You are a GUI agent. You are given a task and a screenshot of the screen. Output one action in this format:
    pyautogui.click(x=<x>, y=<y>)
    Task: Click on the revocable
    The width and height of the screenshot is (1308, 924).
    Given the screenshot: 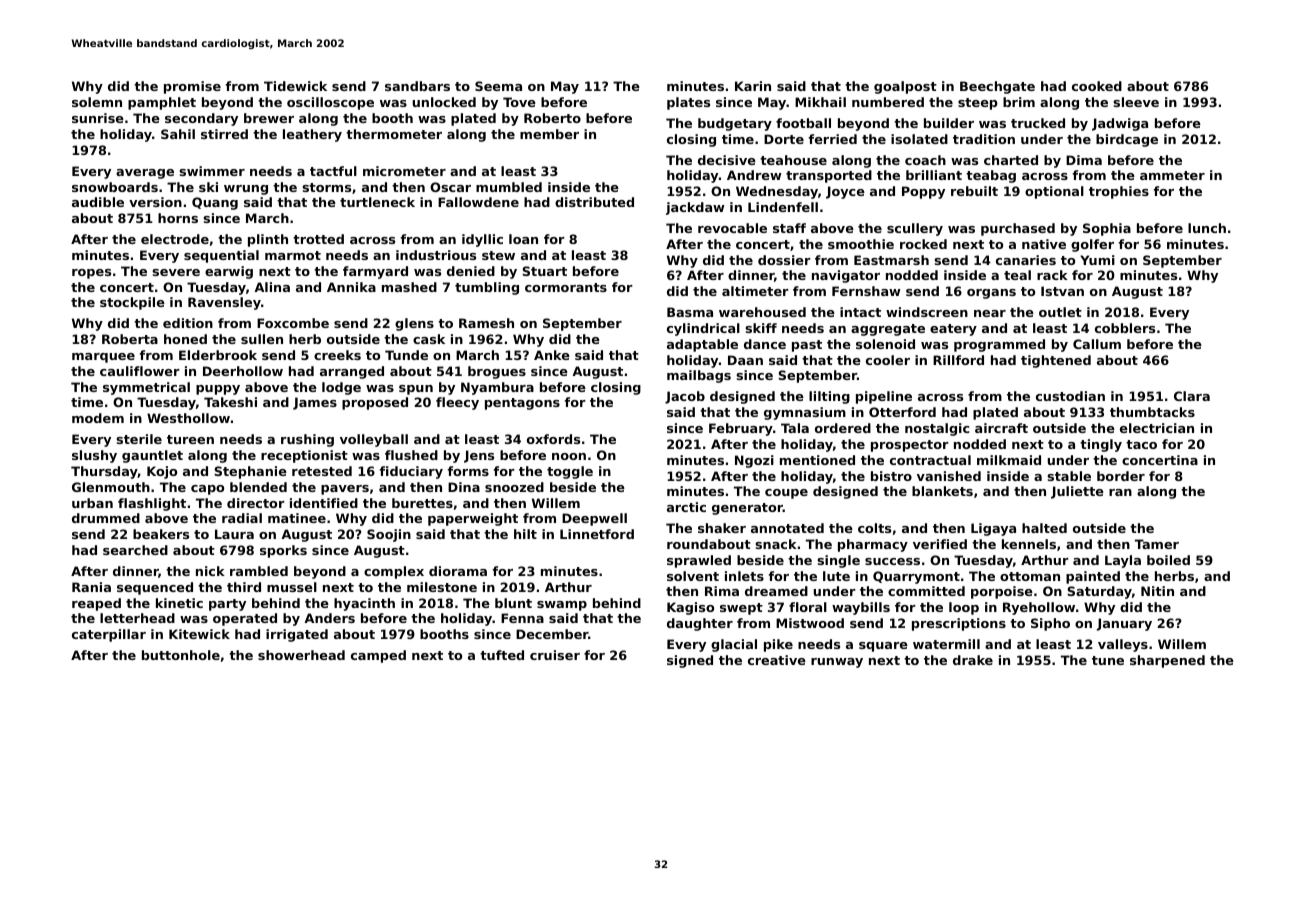 What is the action you would take?
    pyautogui.click(x=732, y=228)
